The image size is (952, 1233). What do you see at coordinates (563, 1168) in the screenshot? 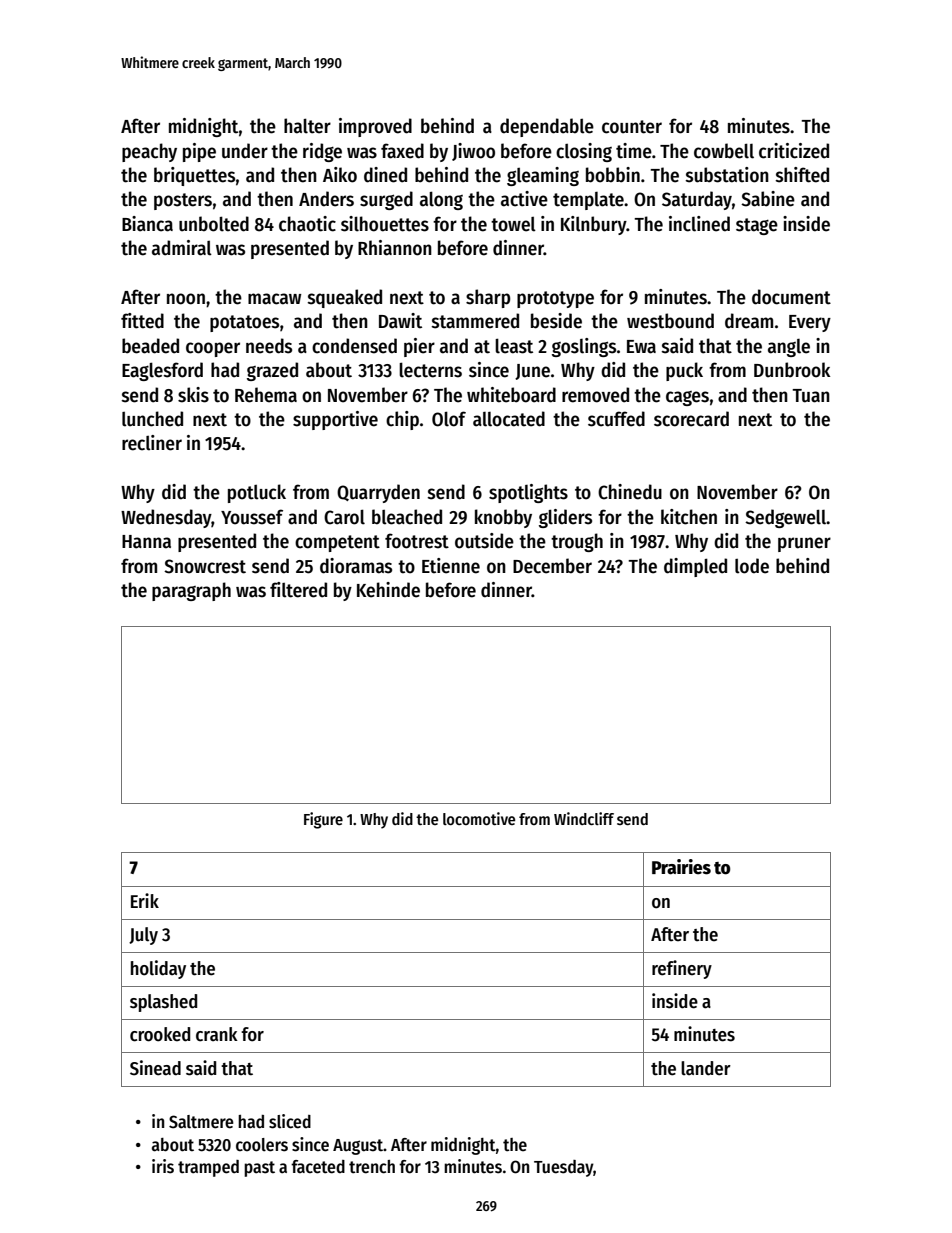
I see `Tuesday` at bounding box center [563, 1168].
